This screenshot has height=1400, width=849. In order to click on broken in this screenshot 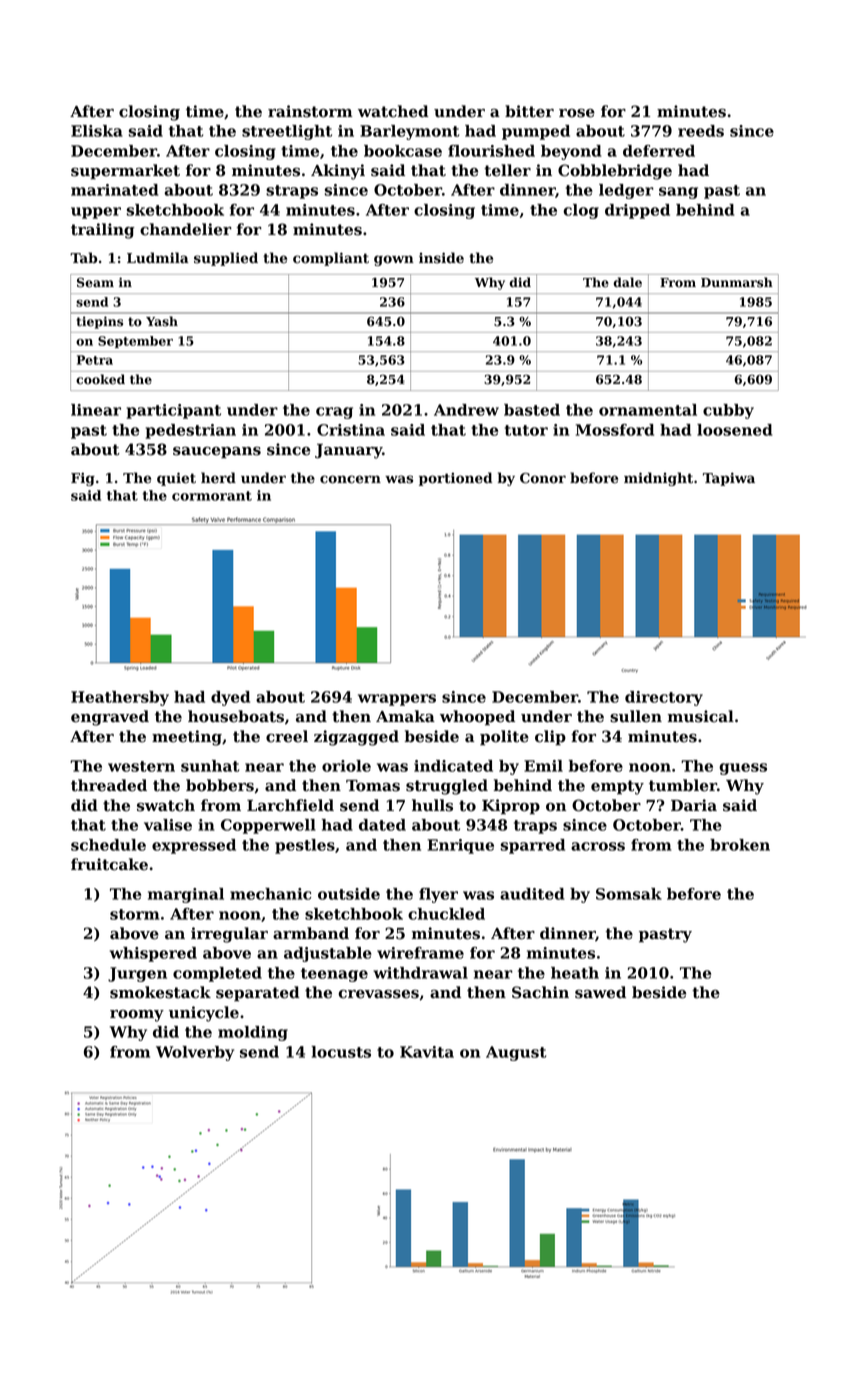, I will do `click(740, 845)`.
